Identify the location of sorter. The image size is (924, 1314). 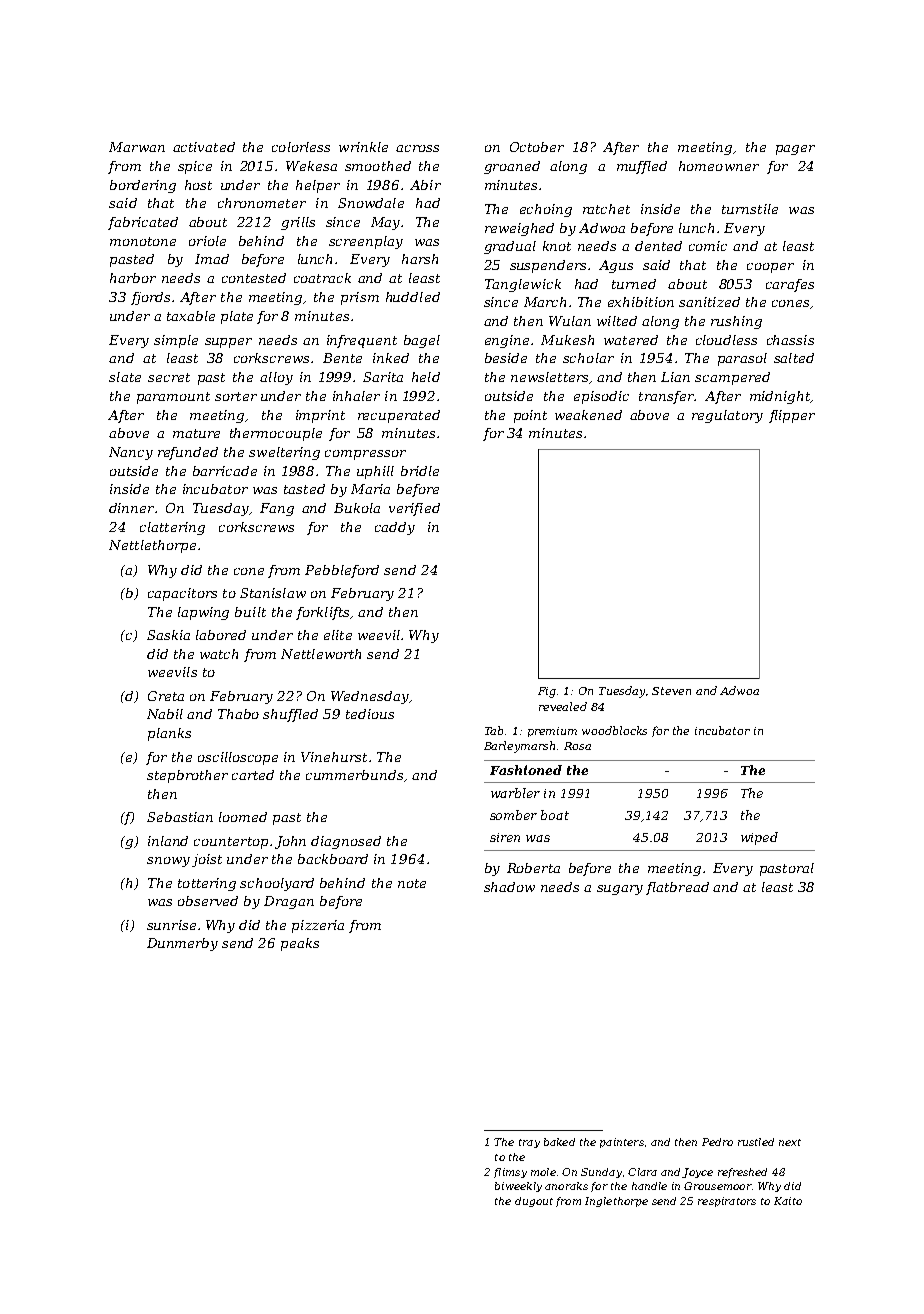
(236, 396).
